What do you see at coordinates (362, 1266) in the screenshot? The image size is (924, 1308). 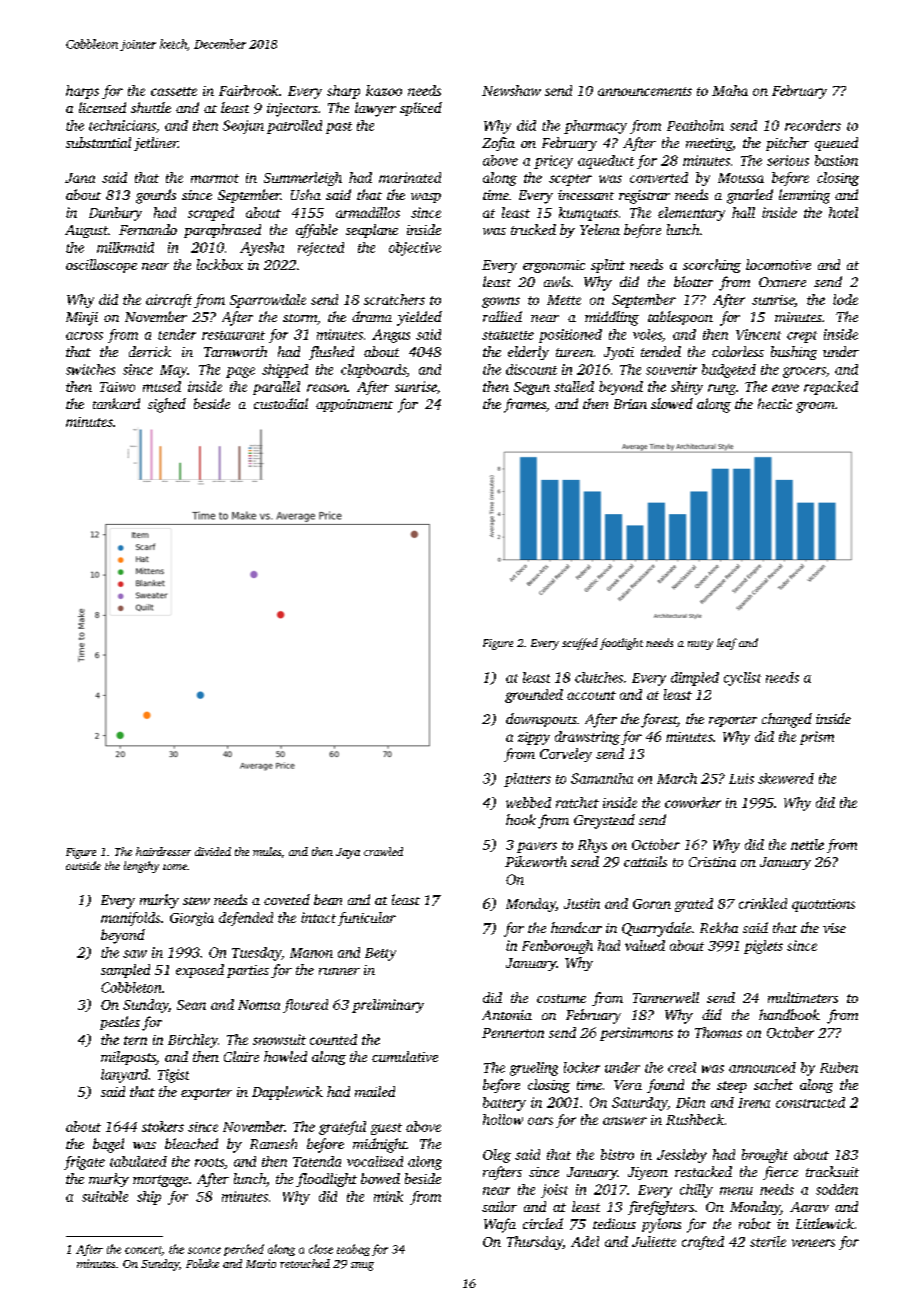 I see `snug` at bounding box center [362, 1266].
